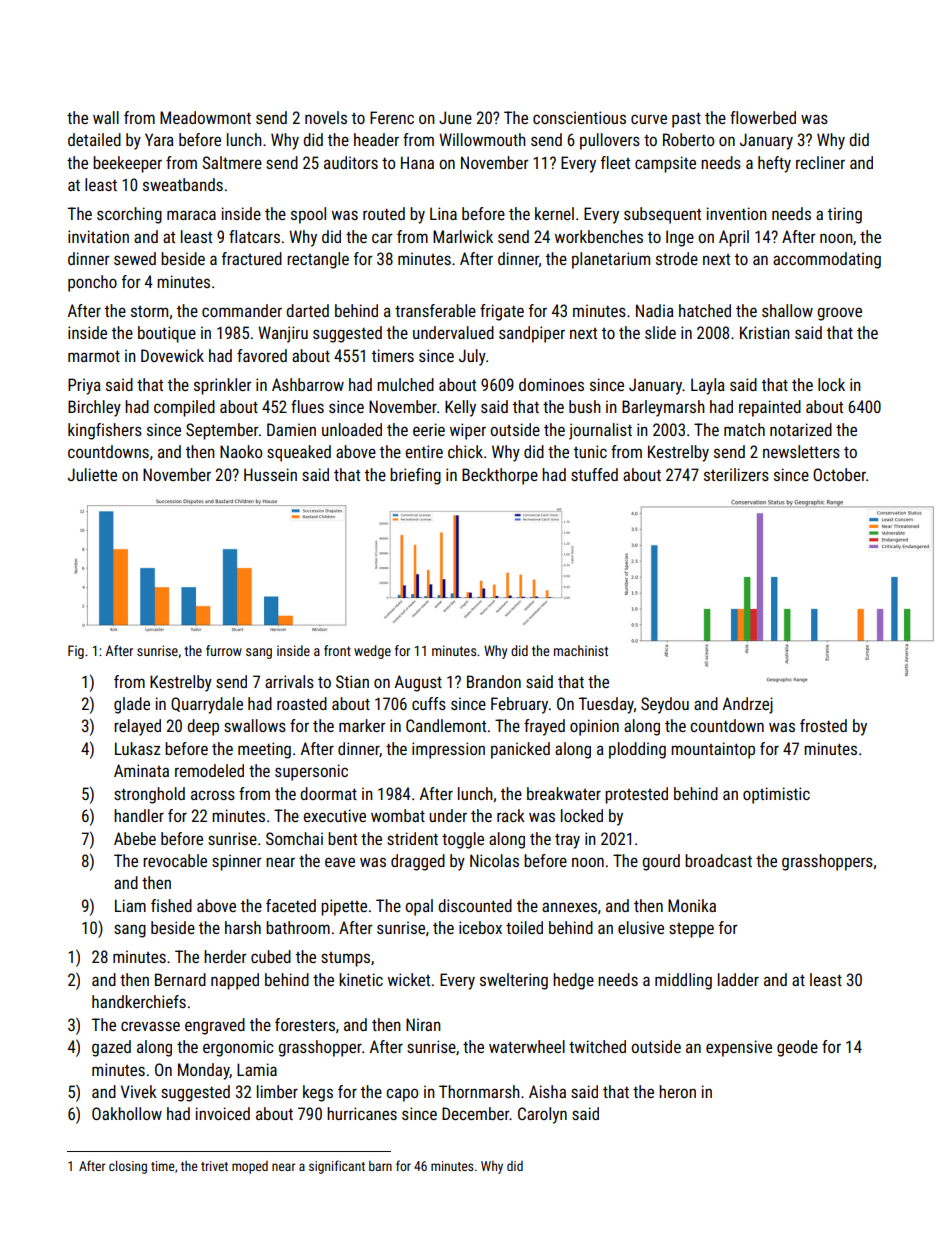 The image size is (952, 1233). Describe the element at coordinates (128, 1167) in the document. I see `closing` at that location.
